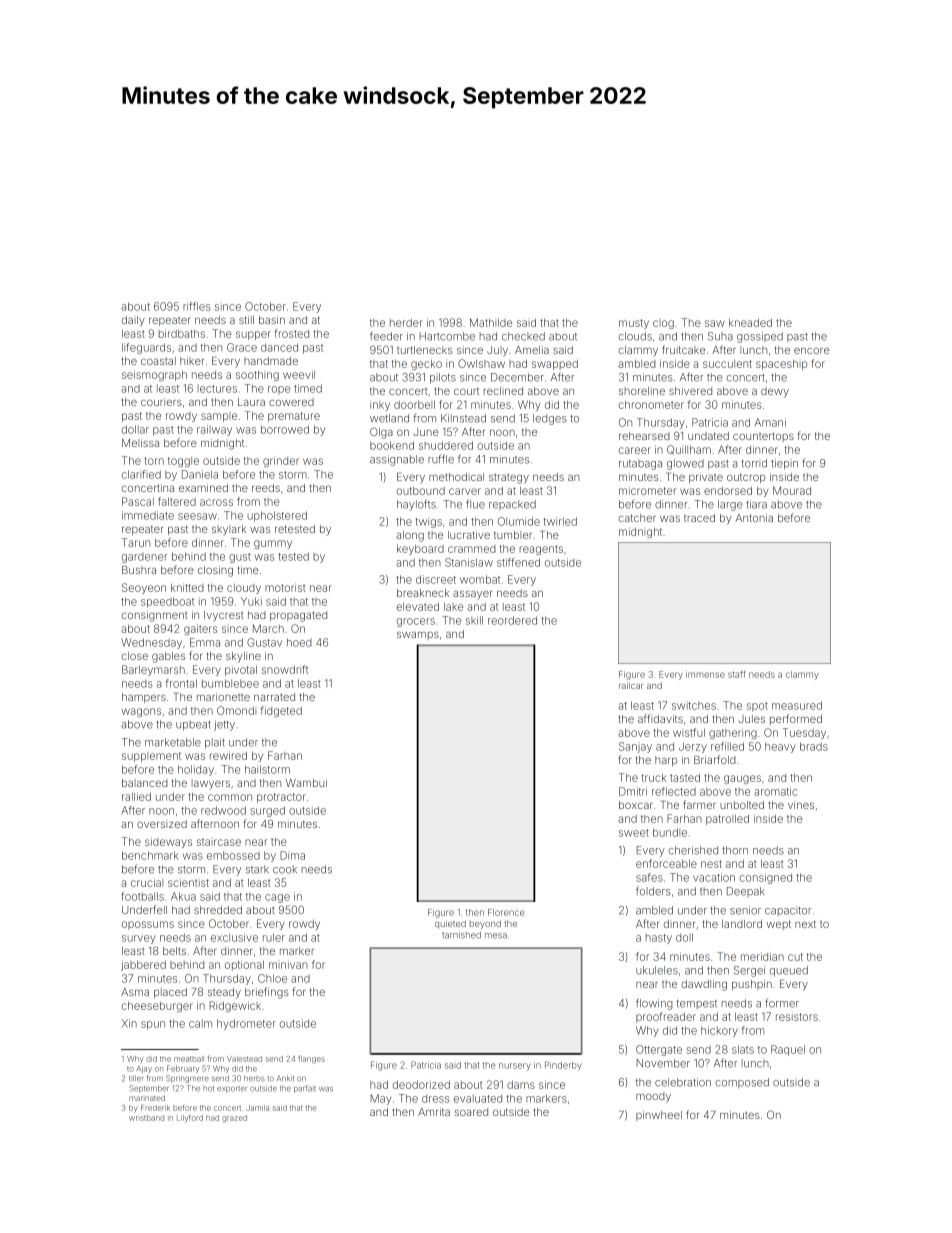  I want to click on grazed, so click(234, 1119).
